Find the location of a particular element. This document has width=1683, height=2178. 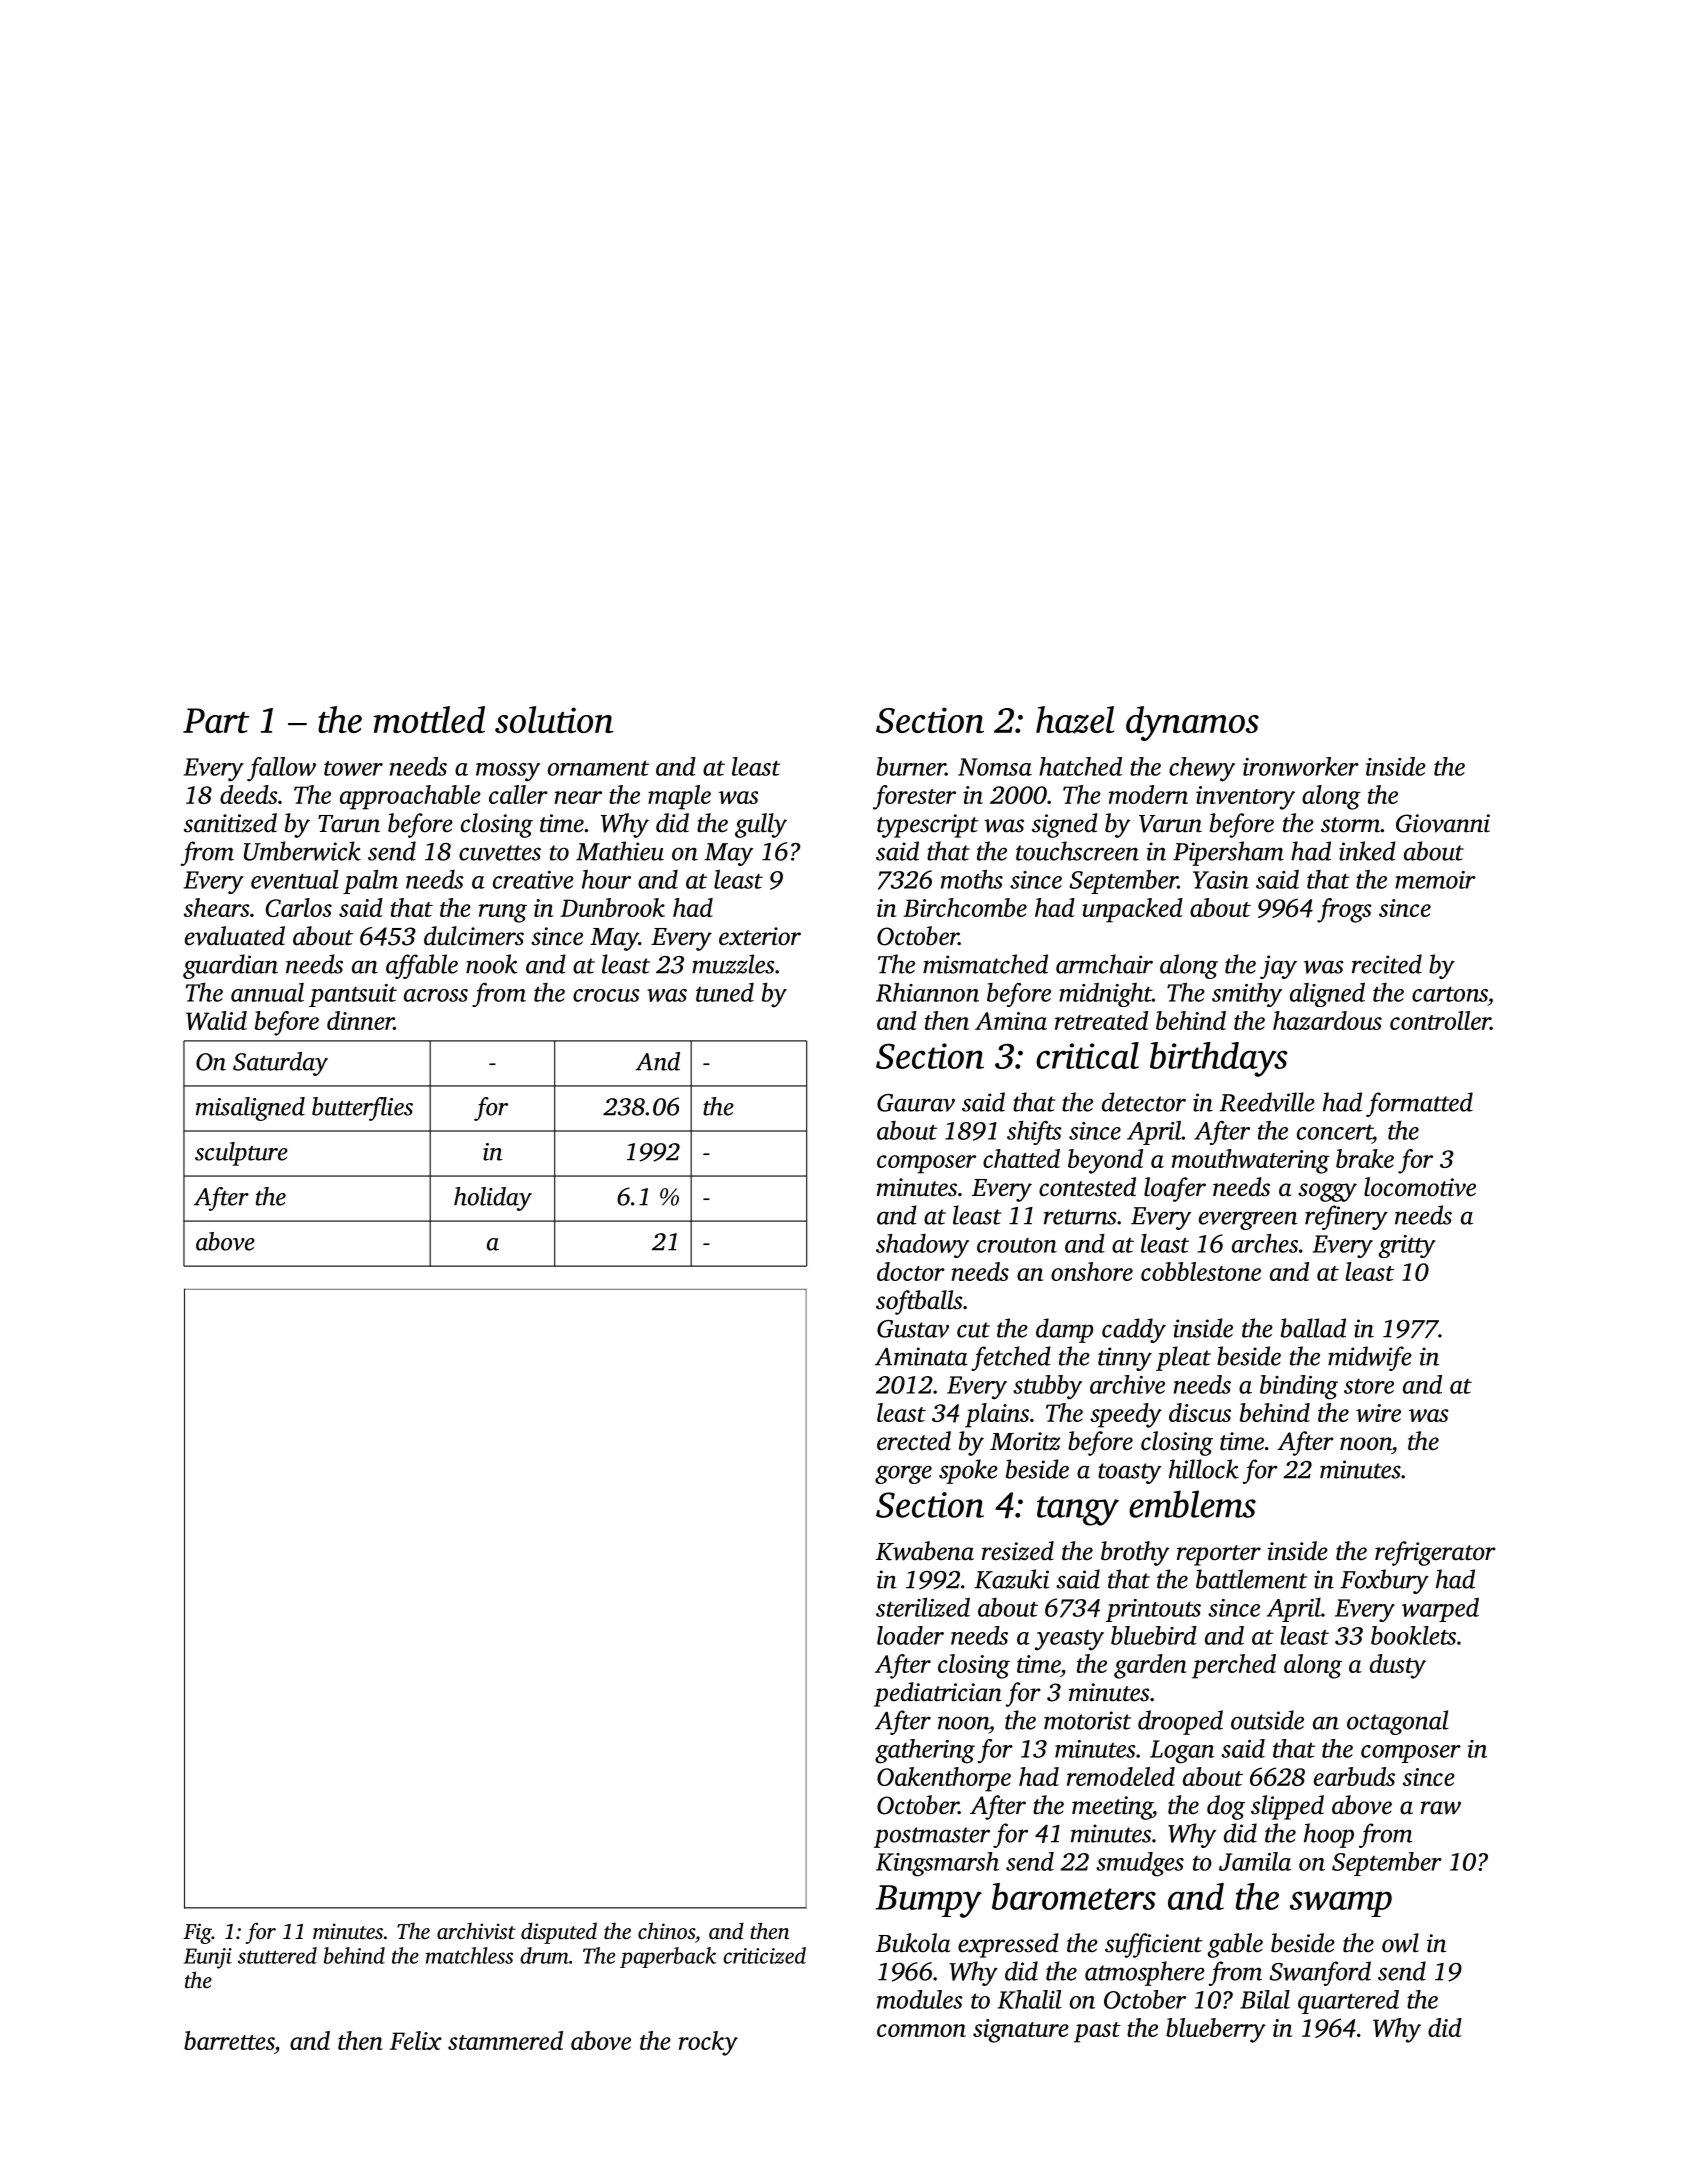

Part is located at coordinates (216, 720).
